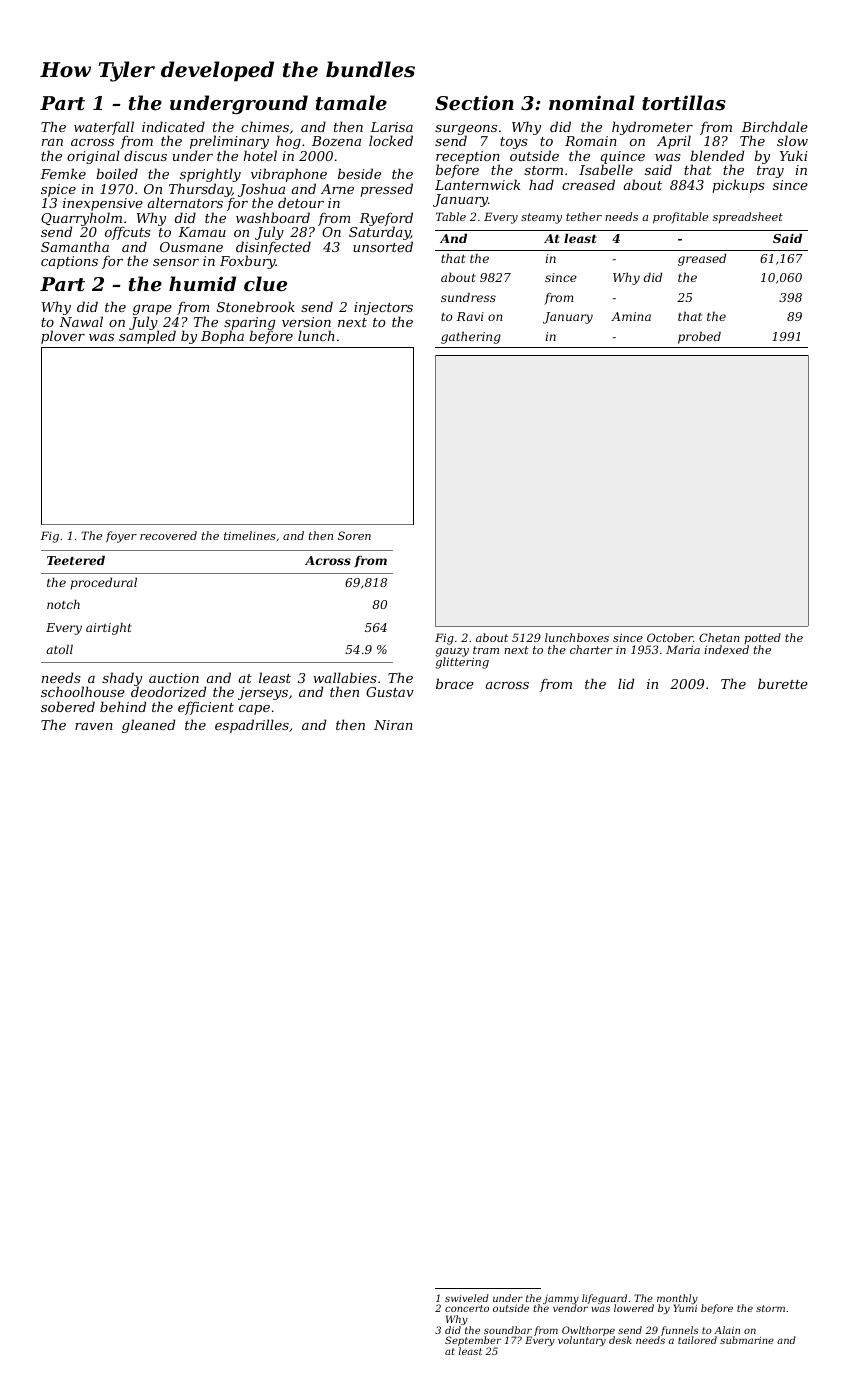  What do you see at coordinates (75, 246) in the screenshot?
I see `Samantha` at bounding box center [75, 246].
